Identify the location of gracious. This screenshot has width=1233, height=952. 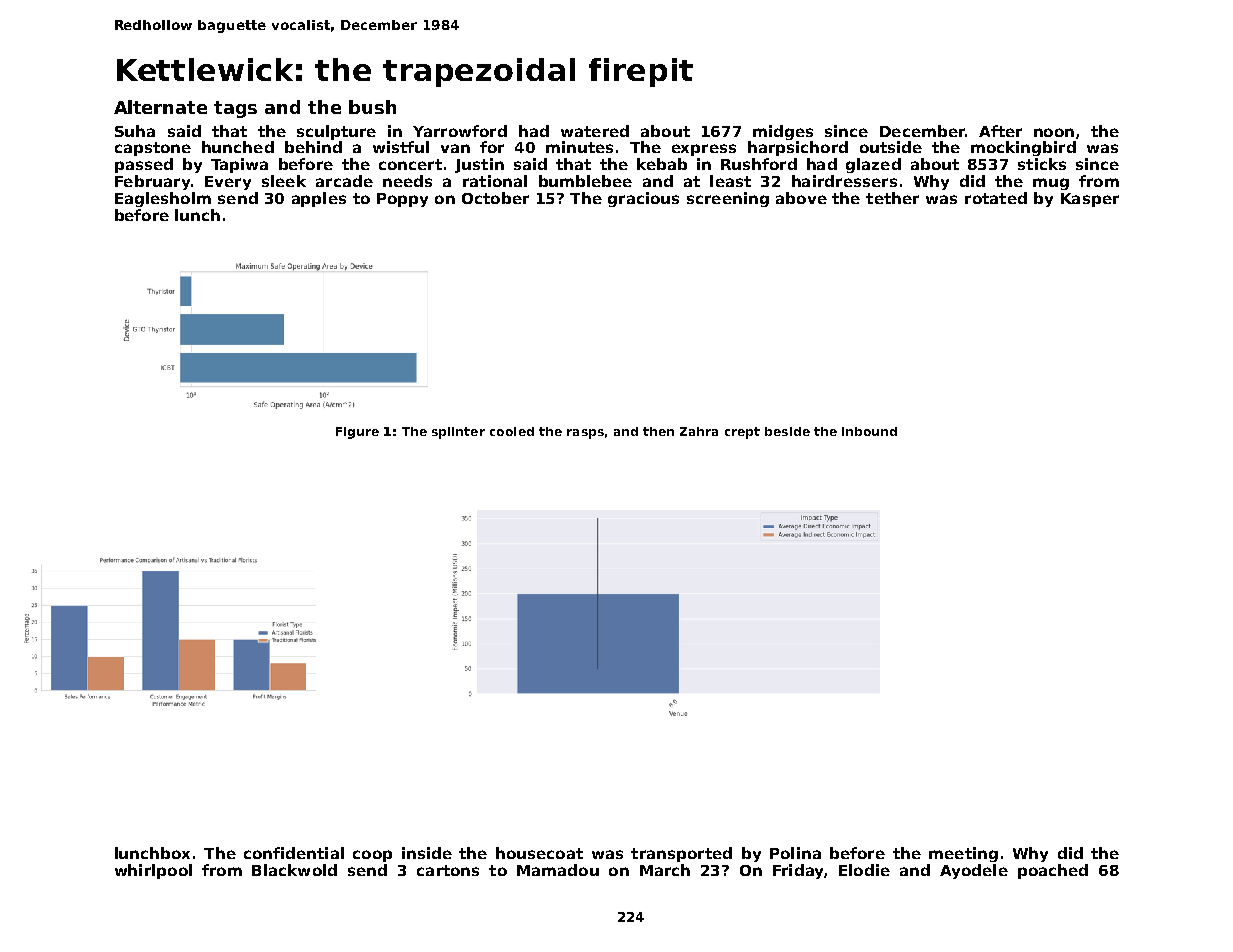
(643, 199).
